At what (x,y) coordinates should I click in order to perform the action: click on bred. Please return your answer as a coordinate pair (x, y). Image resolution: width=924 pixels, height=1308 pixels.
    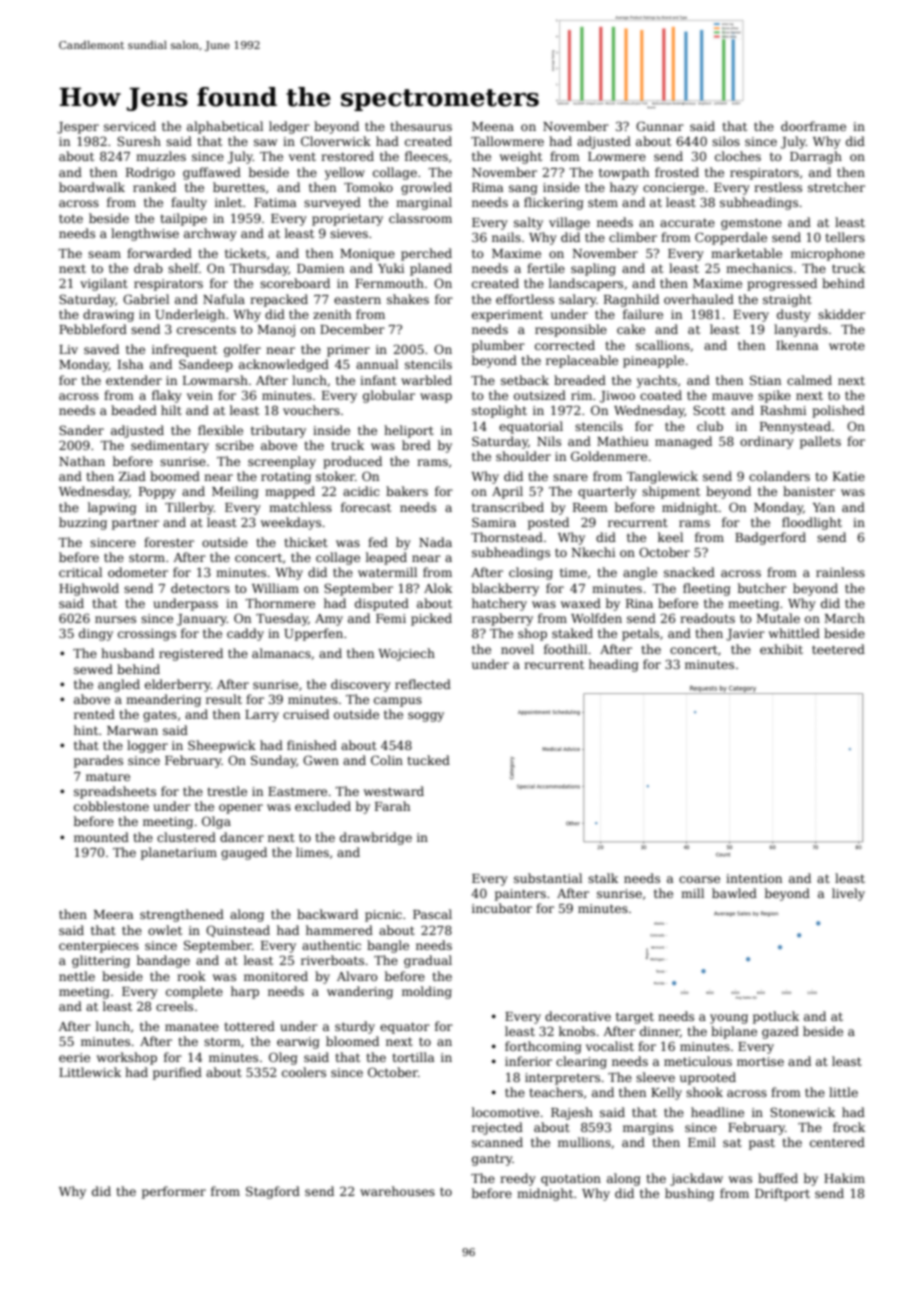
    Looking at the image, I should click on (416, 445).
